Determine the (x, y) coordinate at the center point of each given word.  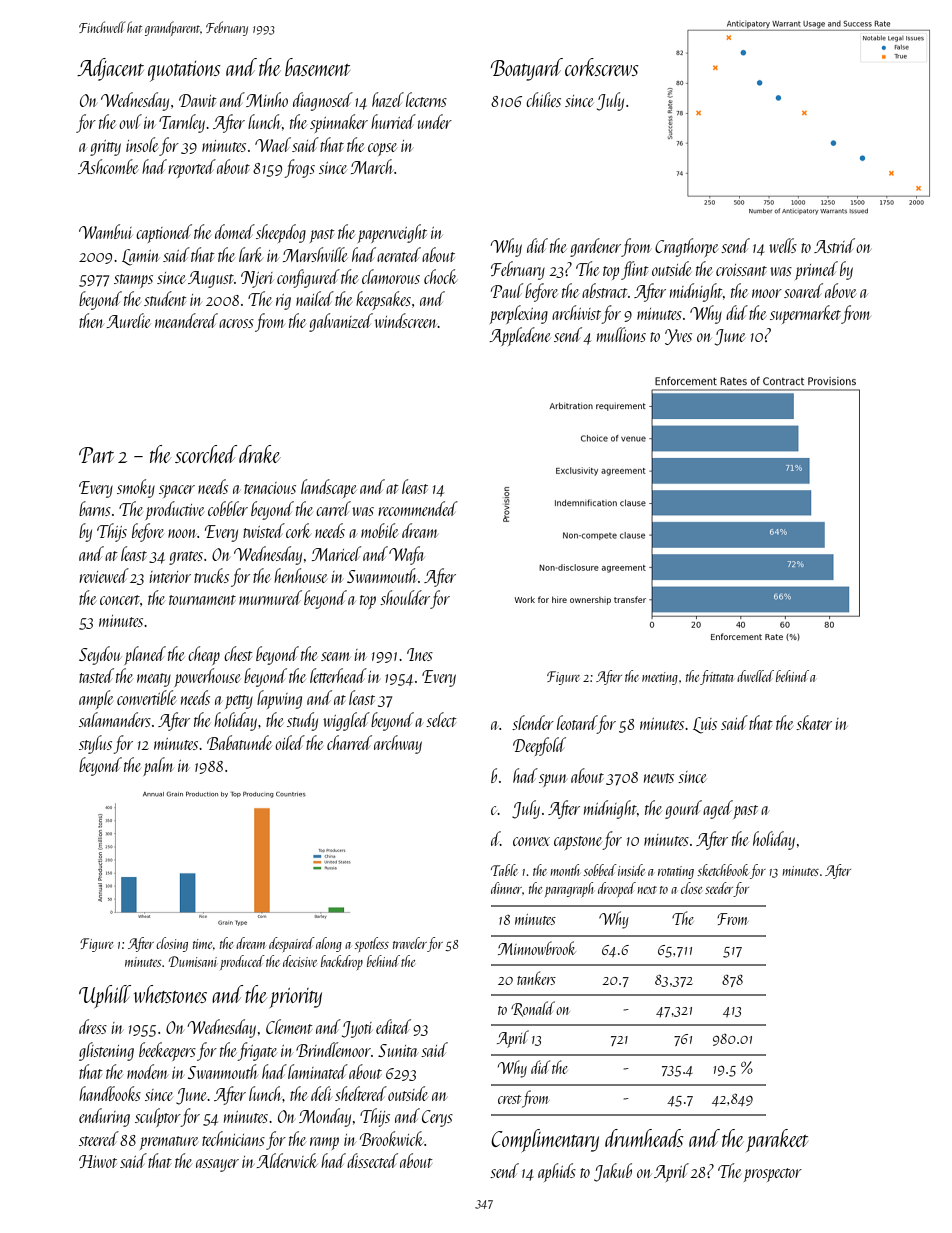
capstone (578, 843)
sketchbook (723, 870)
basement (317, 67)
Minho (267, 99)
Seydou (100, 655)
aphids (557, 1172)
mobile (379, 530)
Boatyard (527, 69)
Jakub (613, 1172)
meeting (660, 678)
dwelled (755, 676)
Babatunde (239, 742)
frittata (717, 677)
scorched (206, 454)
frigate (257, 1051)
